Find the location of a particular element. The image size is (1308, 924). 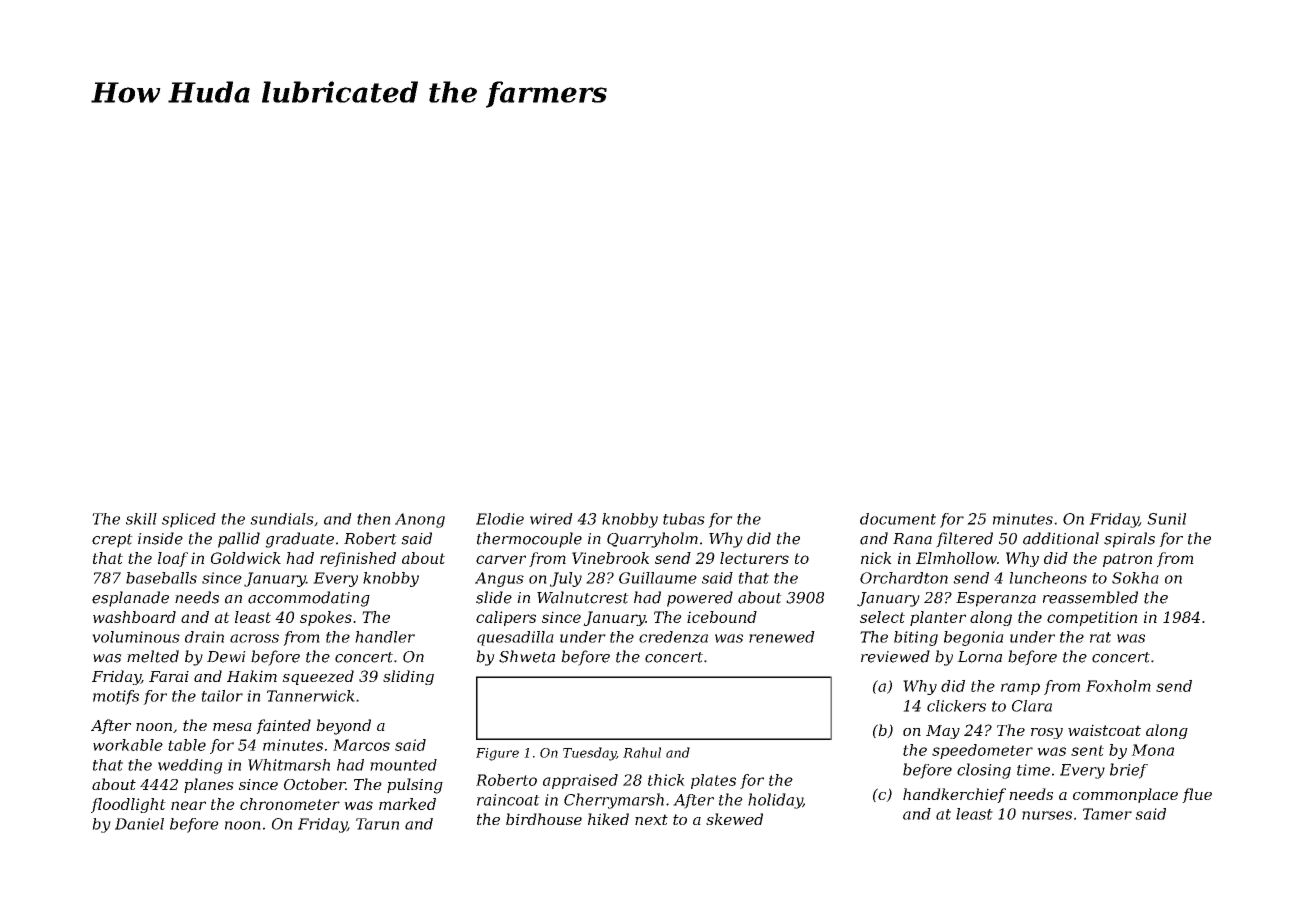

workable is located at coordinates (128, 745).
